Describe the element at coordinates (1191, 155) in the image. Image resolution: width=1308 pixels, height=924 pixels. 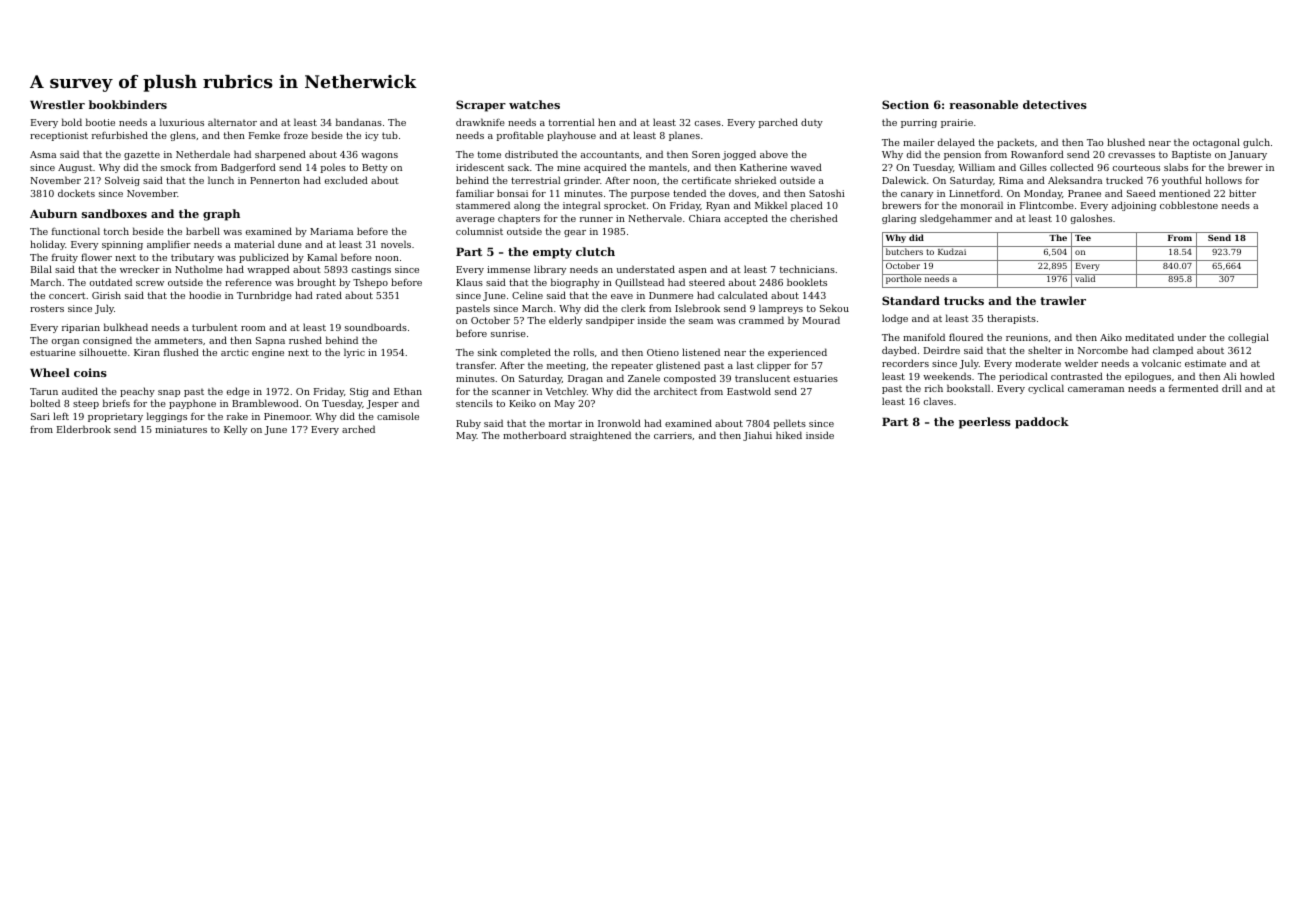
I see `Baptiste` at that location.
